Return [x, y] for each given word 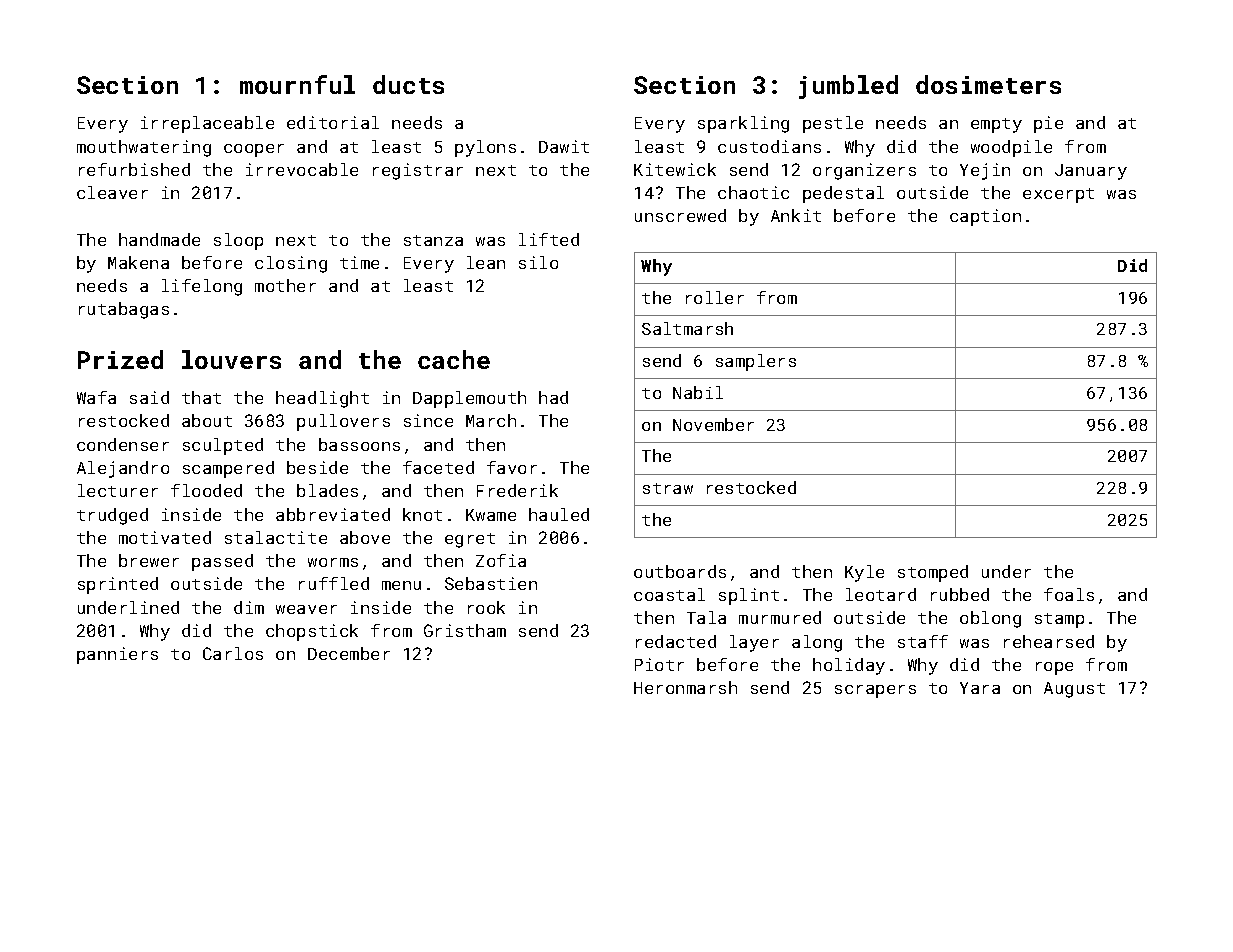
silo [538, 262]
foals [1069, 594]
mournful [297, 84]
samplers [756, 362]
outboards [680, 571]
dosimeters [988, 84]
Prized [120, 359]
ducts [408, 84]
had [553, 397]
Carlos [233, 653]
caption [985, 217]
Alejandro [123, 469]
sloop [238, 241]
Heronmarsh [685, 687]
